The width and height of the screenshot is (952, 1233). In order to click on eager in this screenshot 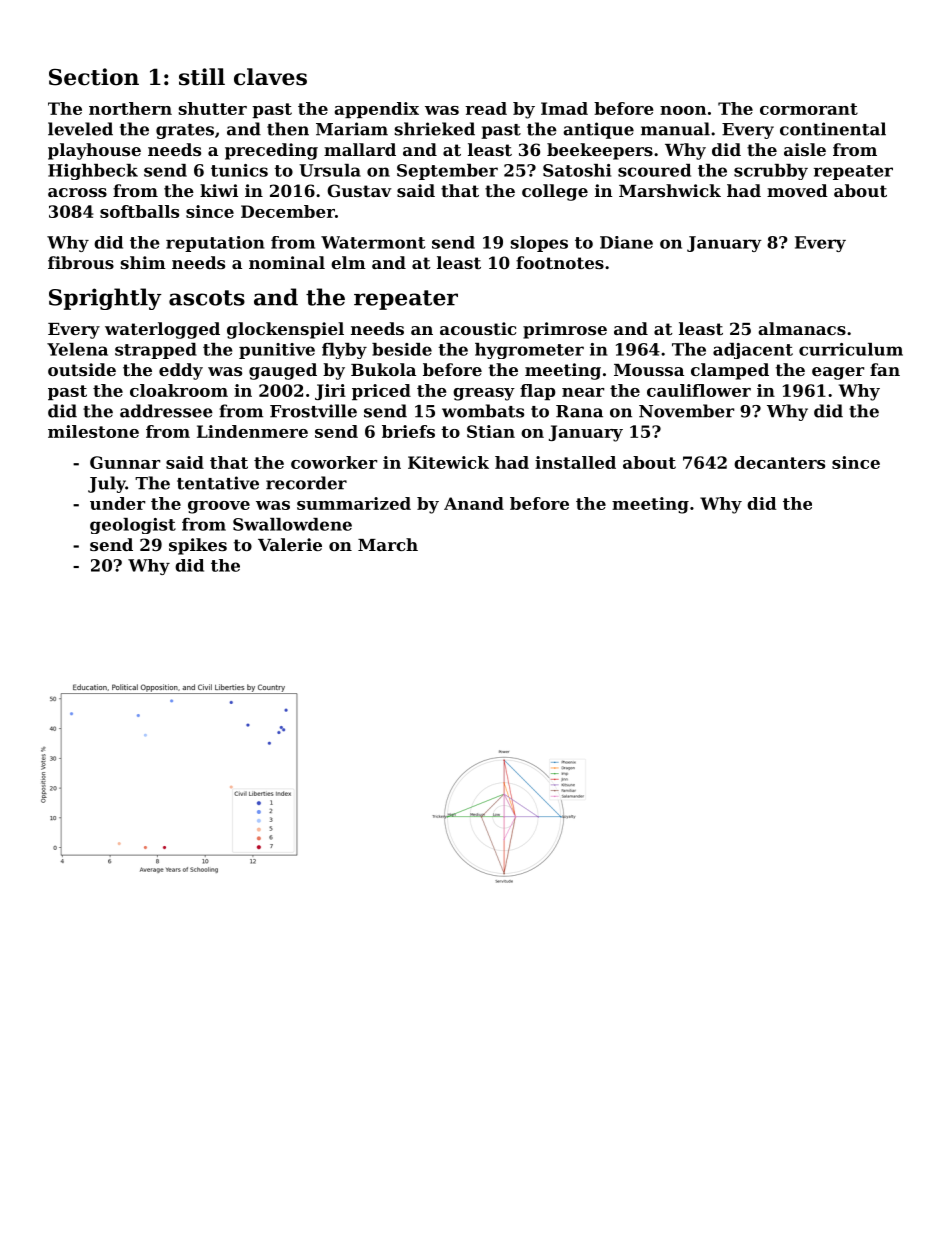, I will do `click(838, 373)`.
